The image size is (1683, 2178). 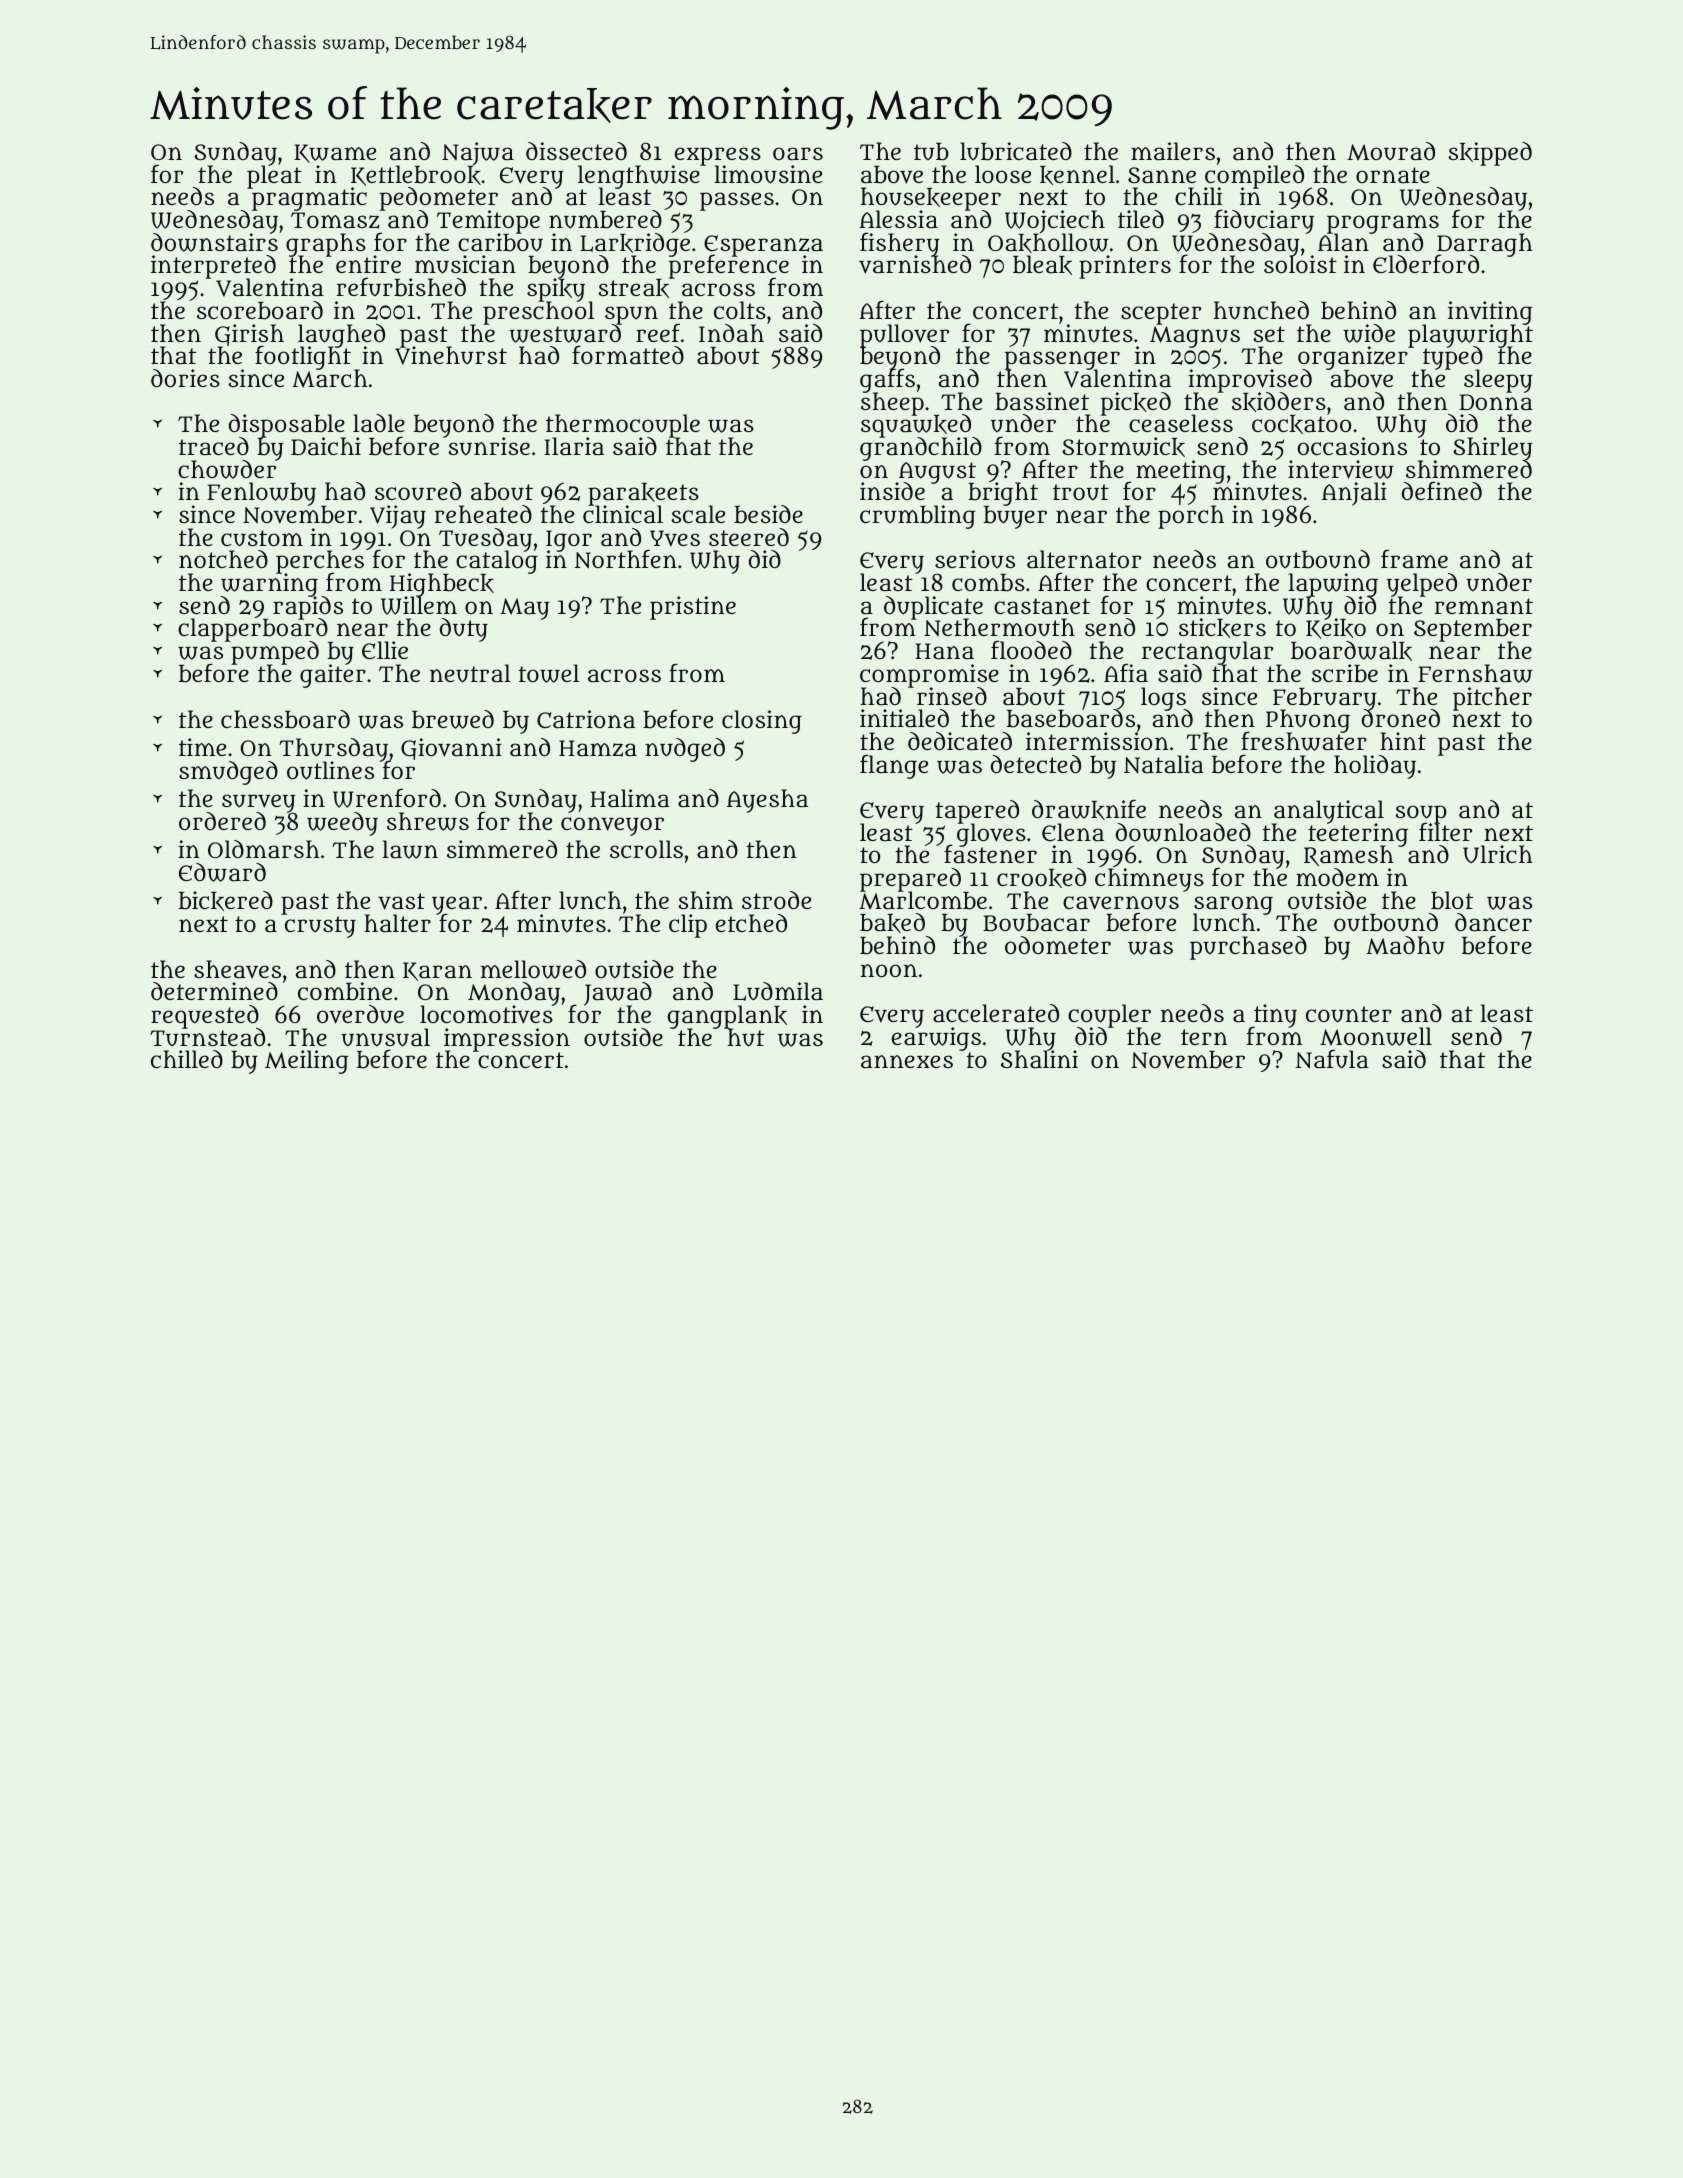 What do you see at coordinates (763, 245) in the screenshot?
I see `Esperanza` at bounding box center [763, 245].
